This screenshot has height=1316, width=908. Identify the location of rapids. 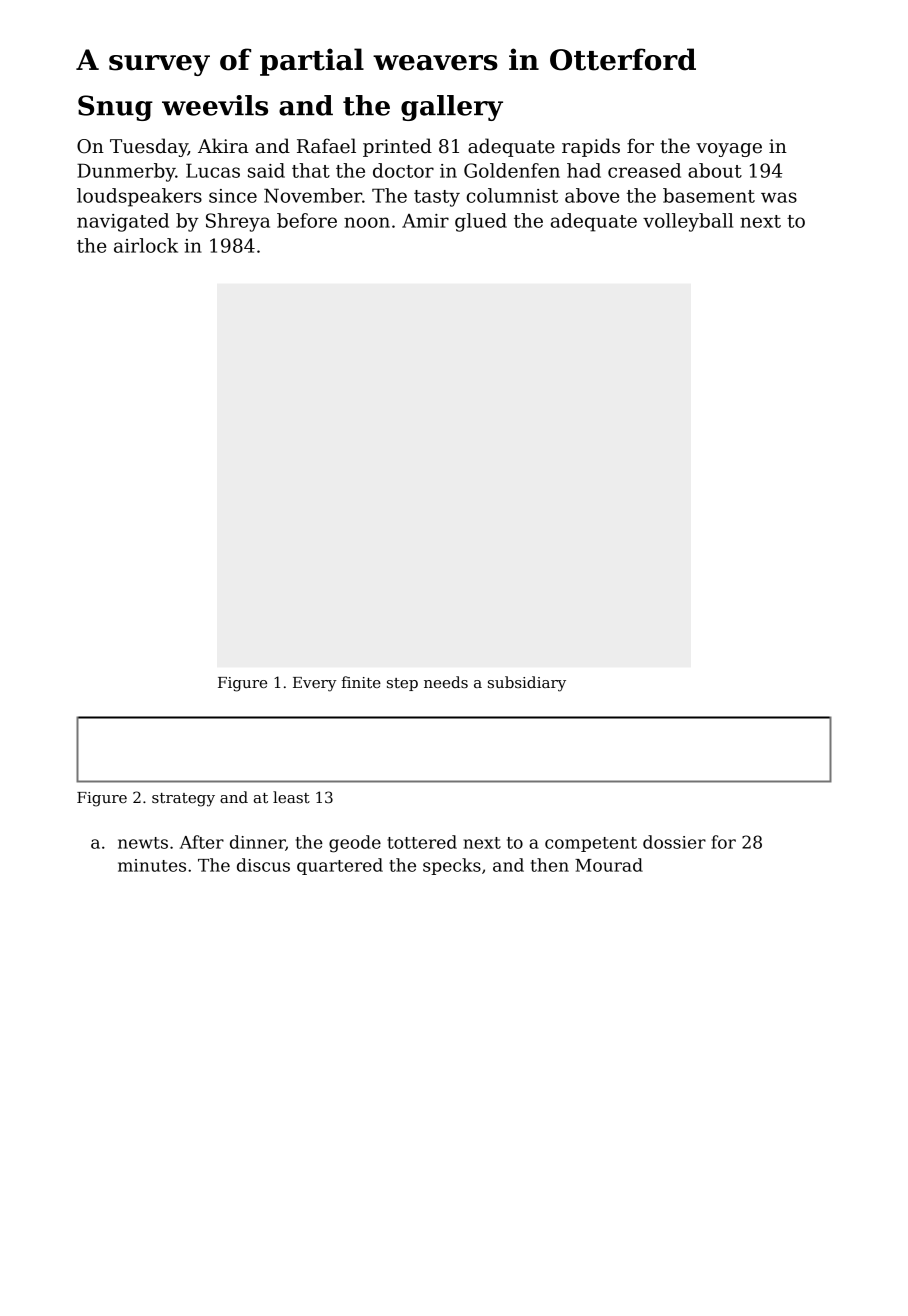
(591, 147).
